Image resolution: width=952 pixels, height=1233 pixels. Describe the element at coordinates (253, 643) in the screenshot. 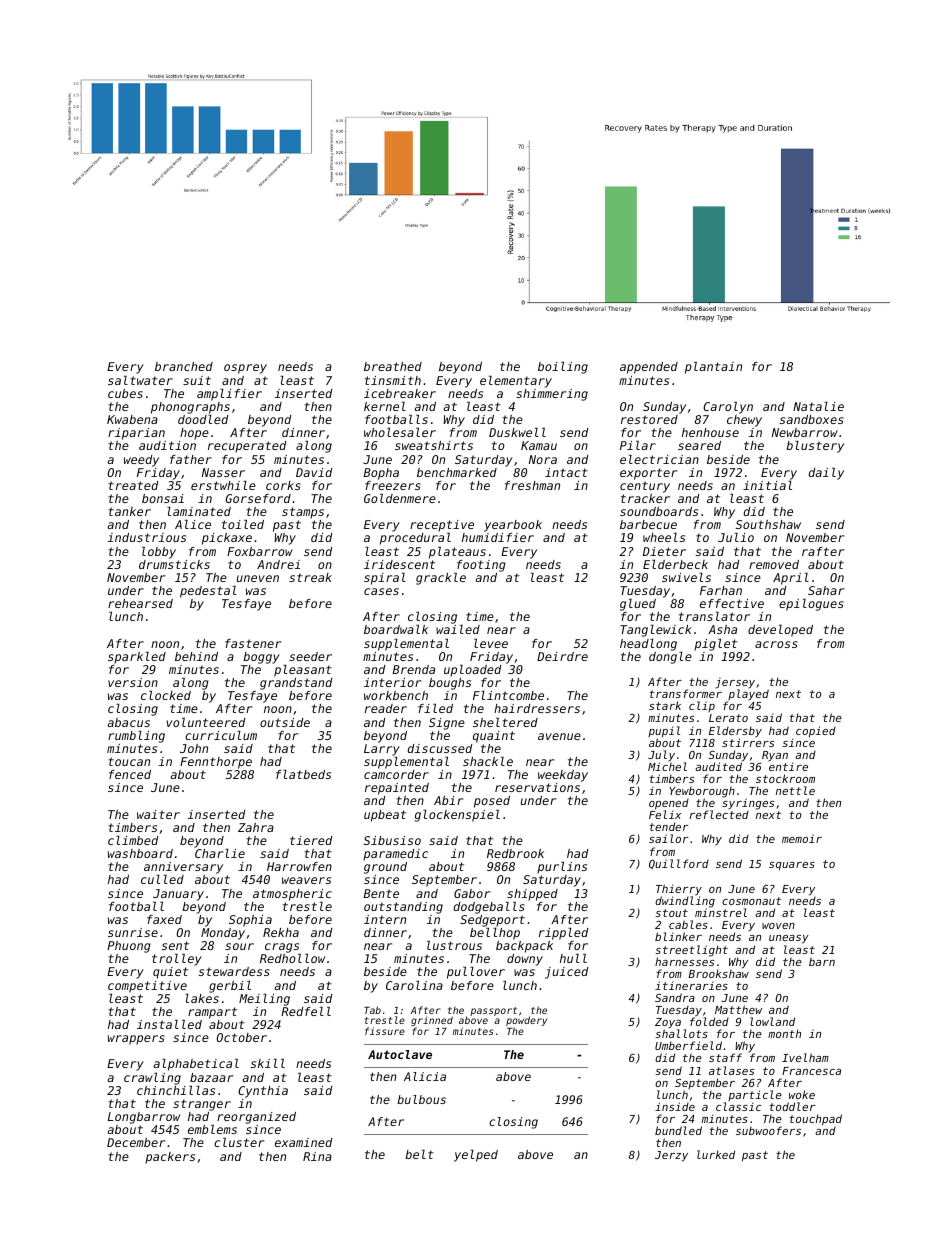

I see `fastener` at that location.
